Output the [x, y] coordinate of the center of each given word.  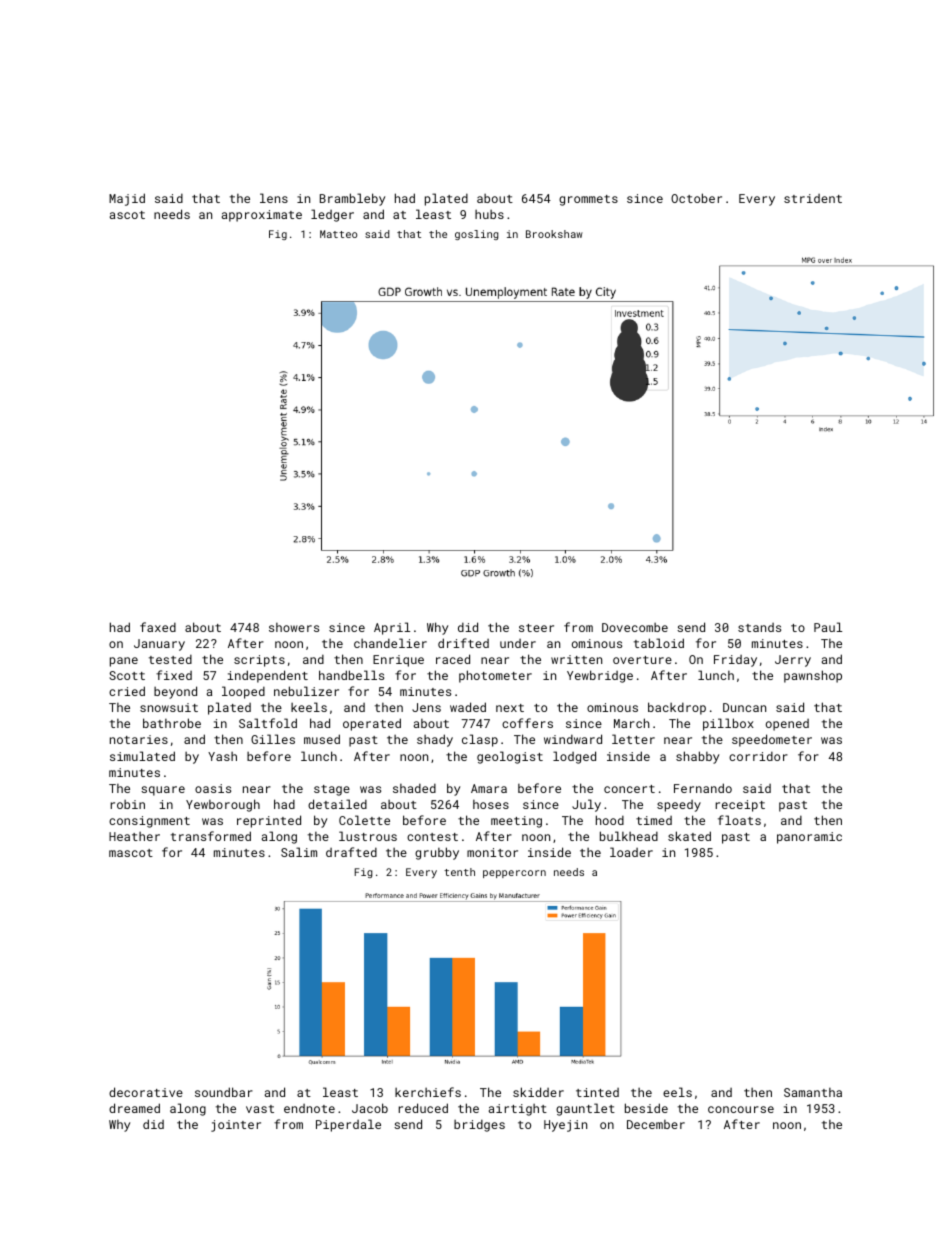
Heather [134, 836]
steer [536, 628]
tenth [459, 872]
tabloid [659, 643]
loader [631, 852]
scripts [259, 661]
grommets [588, 200]
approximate [262, 216]
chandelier [390, 643]
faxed [158, 627]
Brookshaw [554, 234]
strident [813, 198]
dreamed [134, 1108]
